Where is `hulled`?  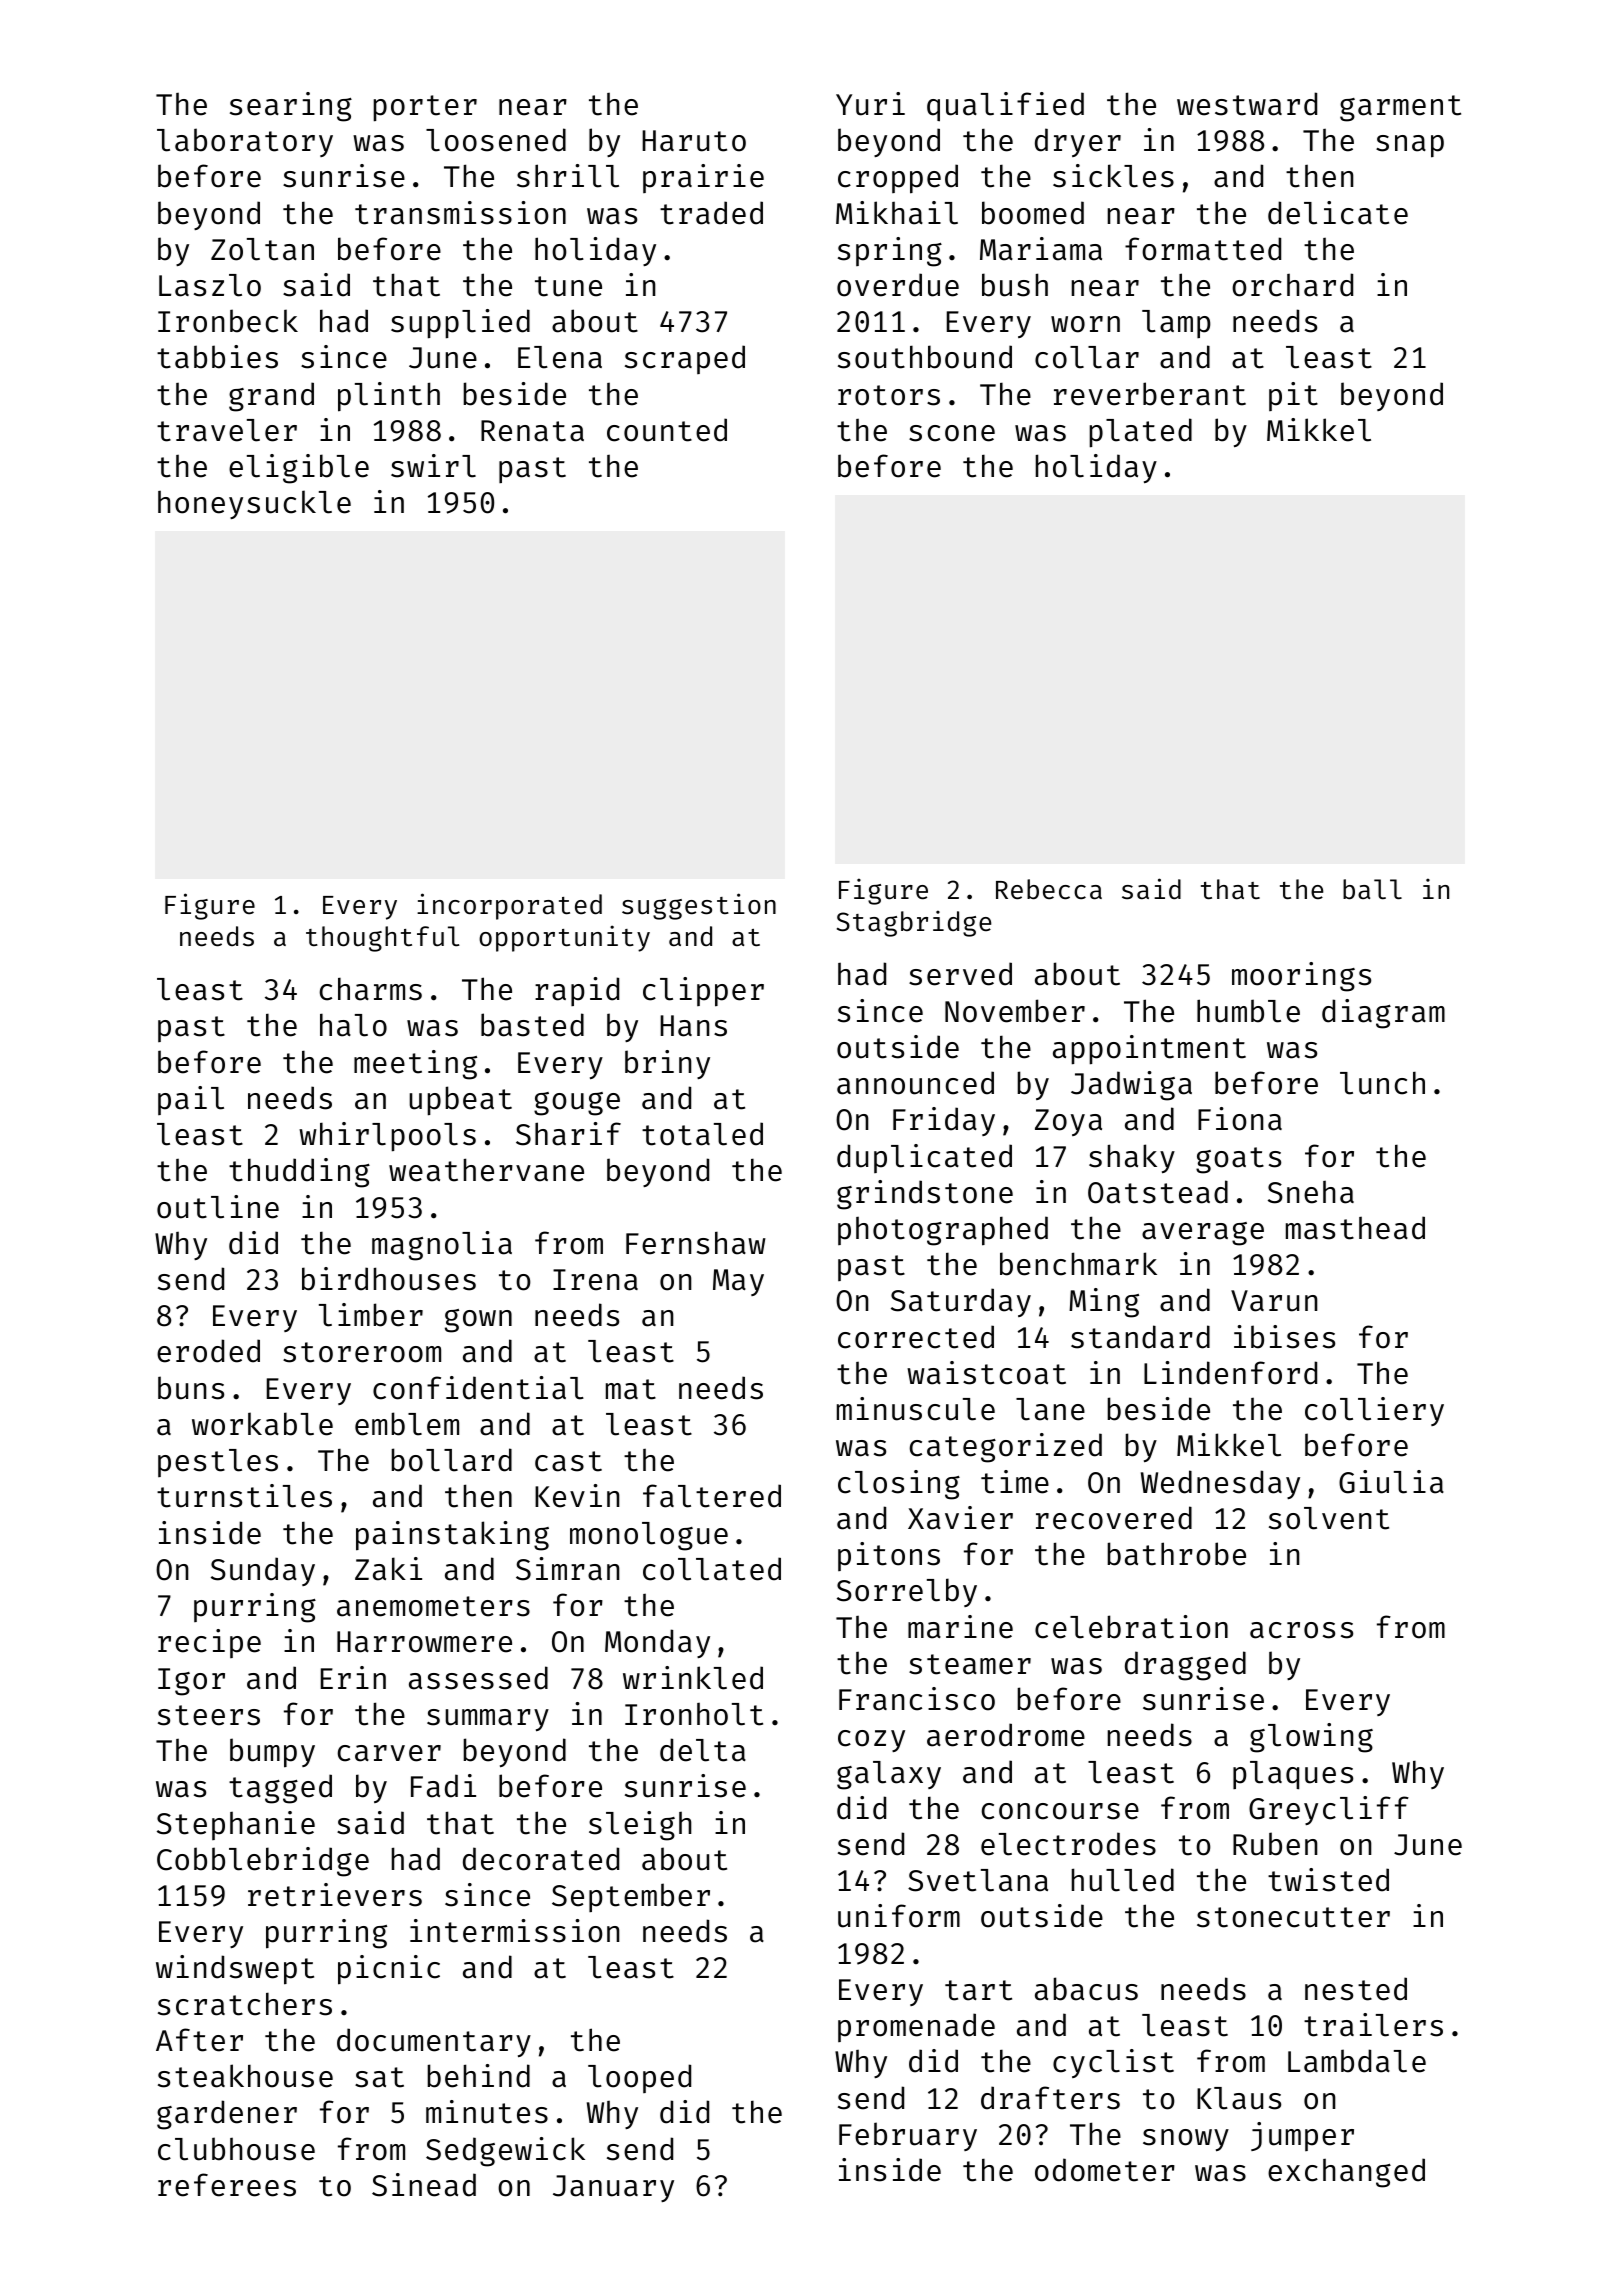 hulled is located at coordinates (1122, 1880).
